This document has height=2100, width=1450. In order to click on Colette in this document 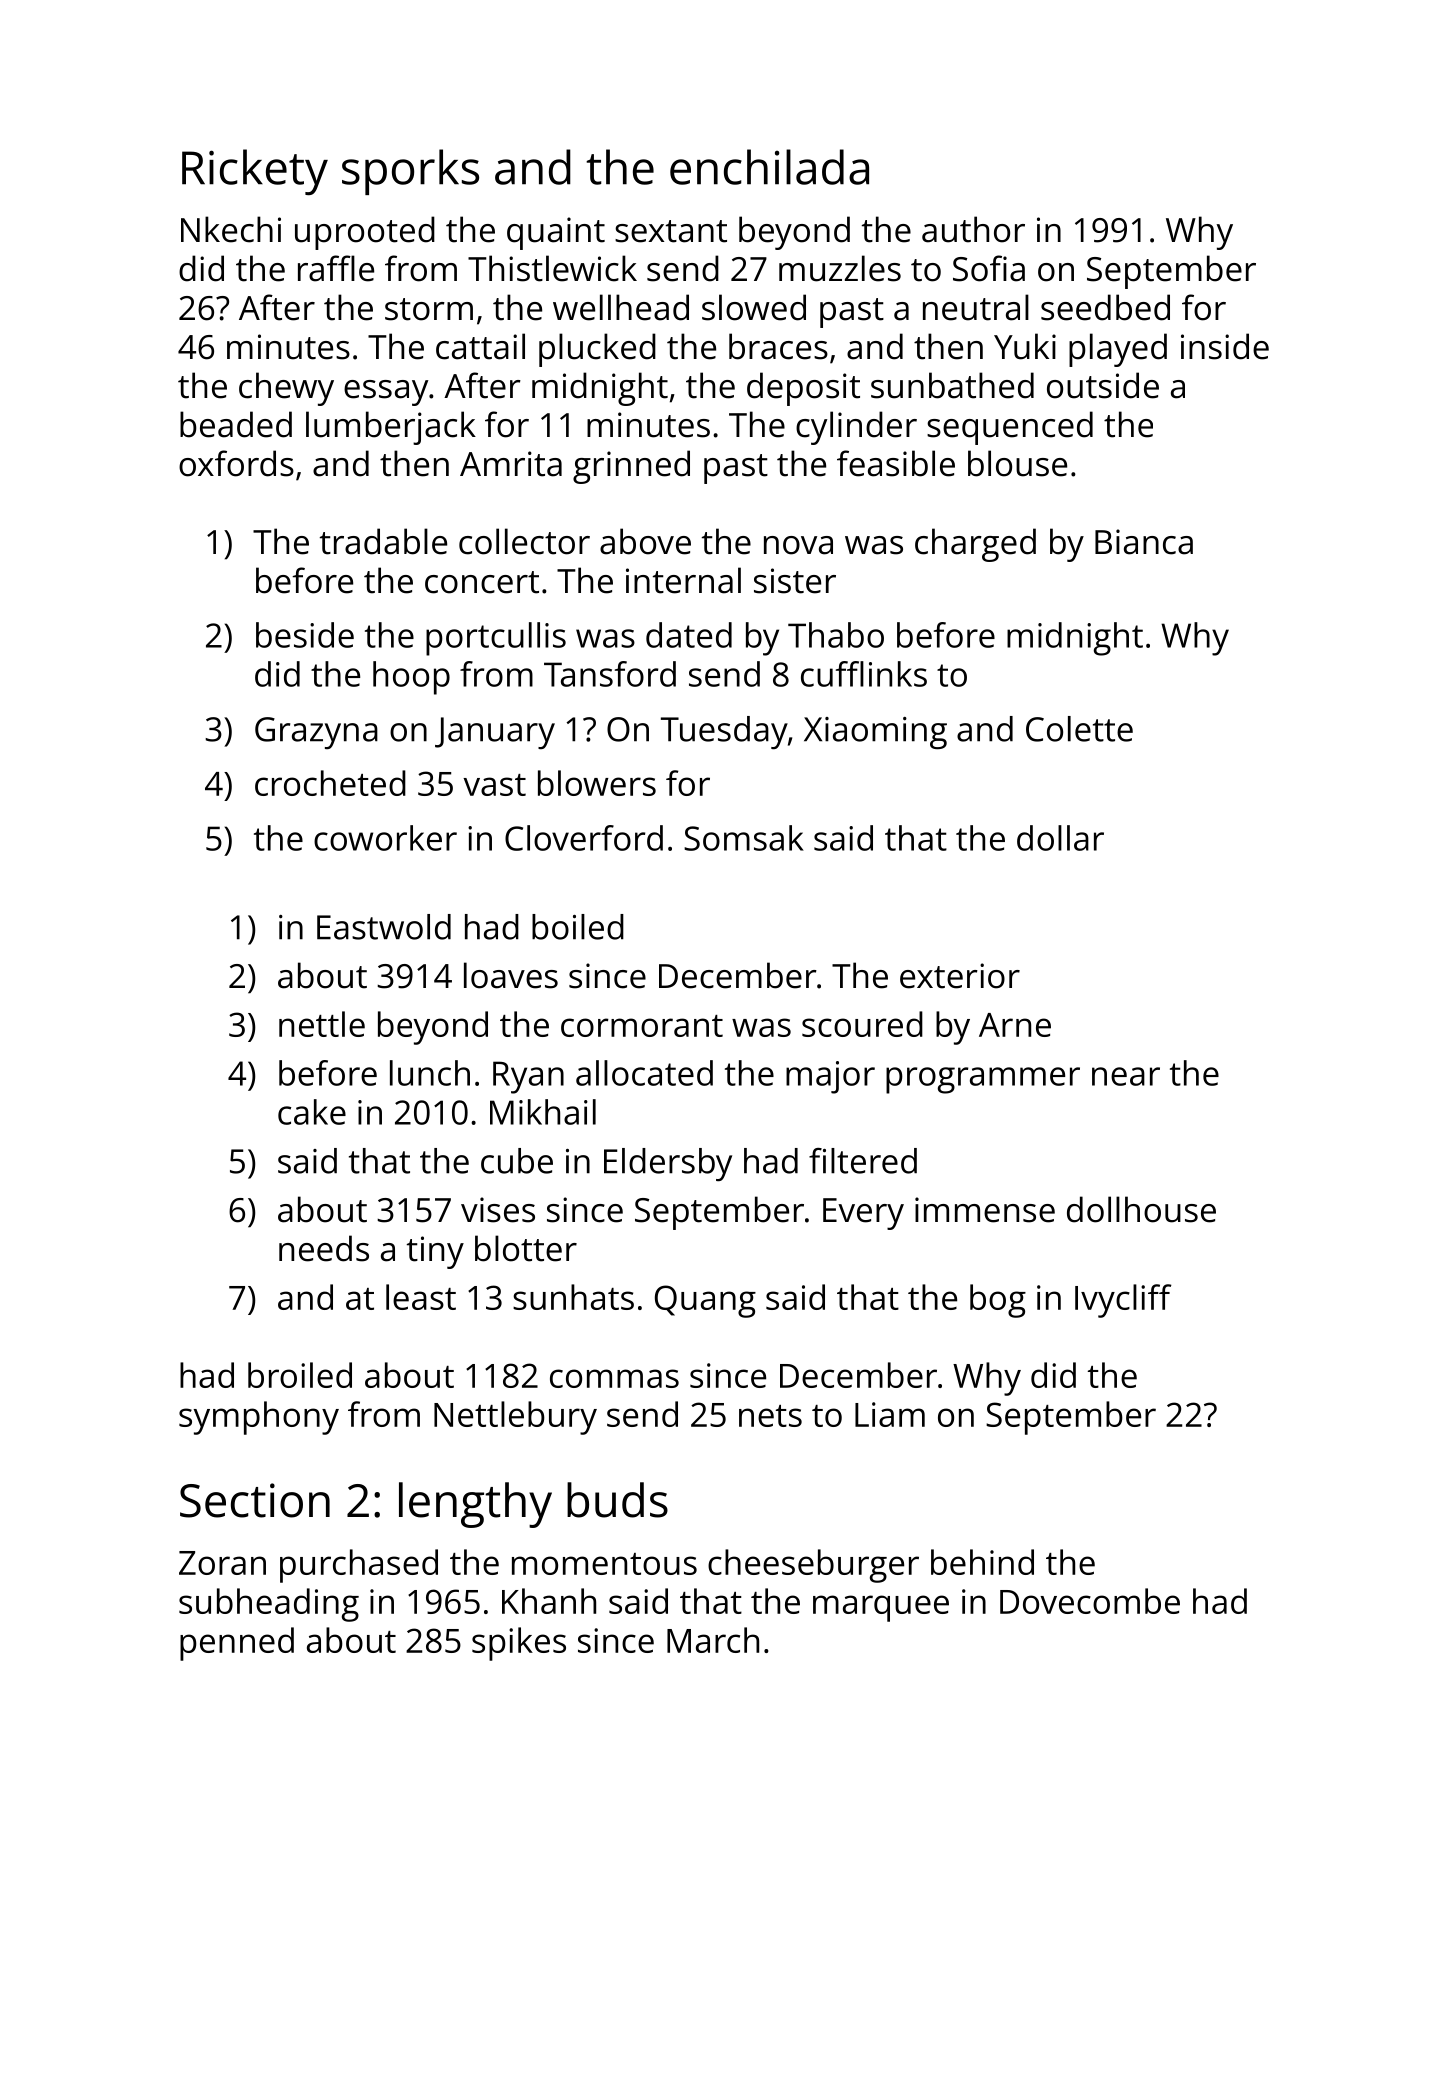, I will do `click(1079, 729)`.
